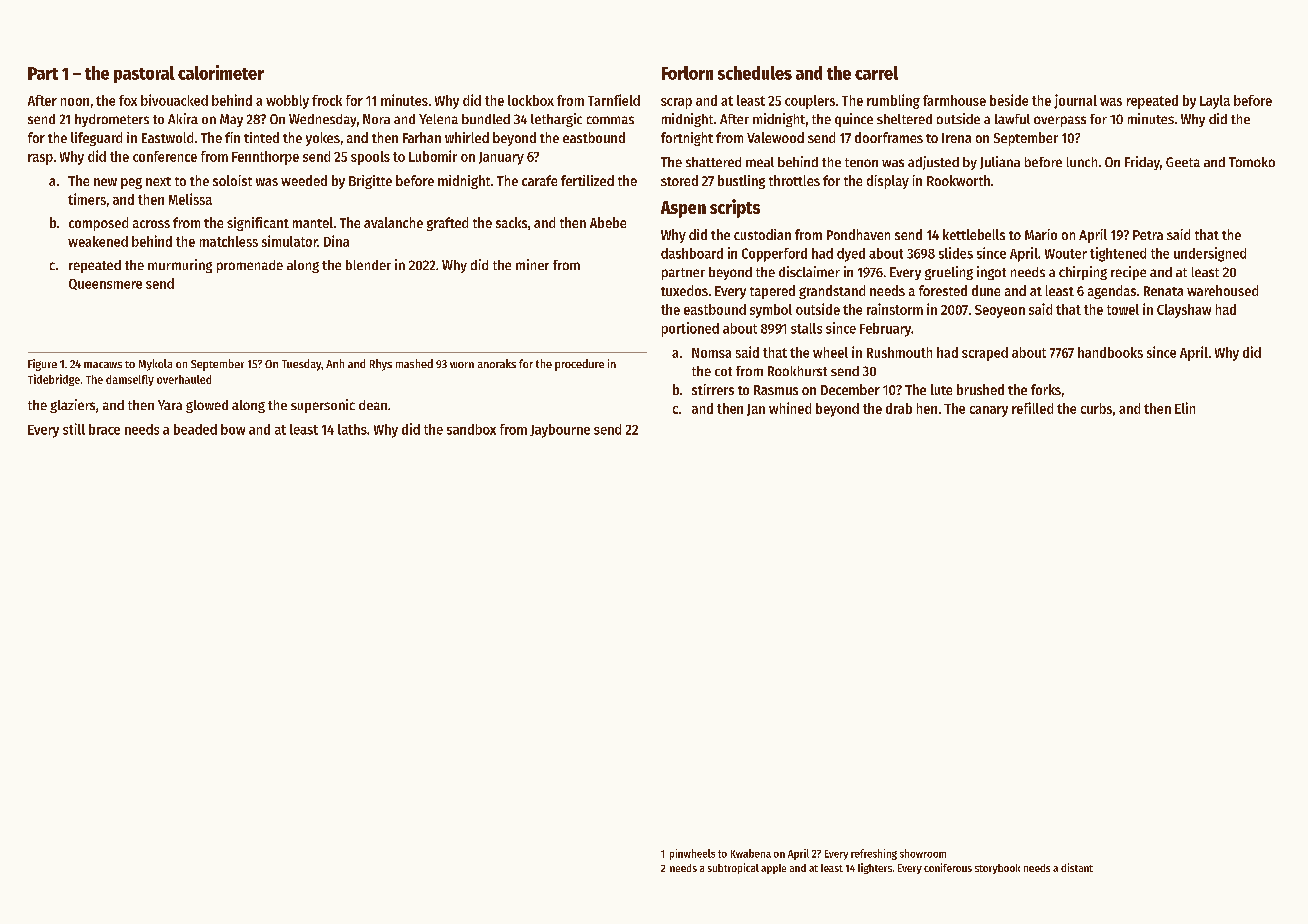 This screenshot has width=1308, height=924. Describe the element at coordinates (923, 853) in the screenshot. I see `showroom` at that location.
